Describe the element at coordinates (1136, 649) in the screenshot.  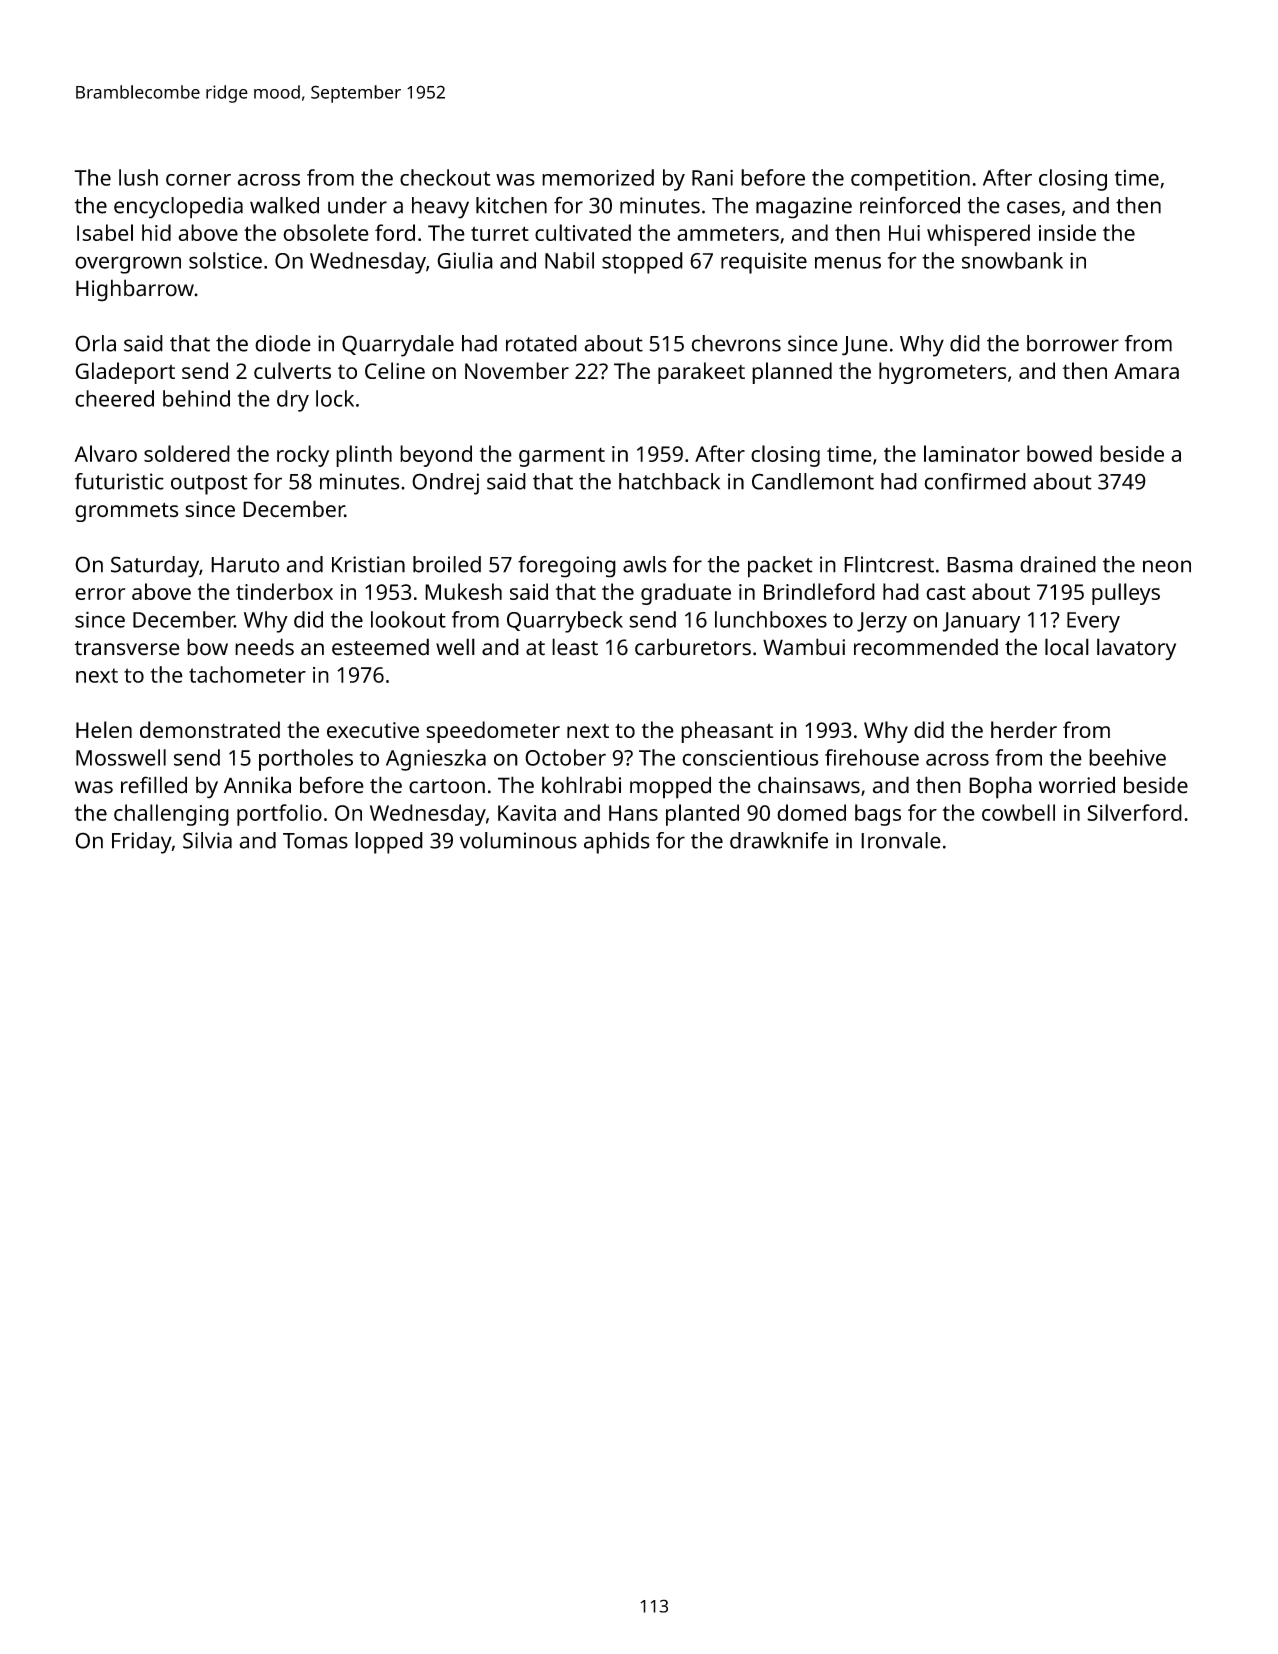
I see `lavatory` at that location.
